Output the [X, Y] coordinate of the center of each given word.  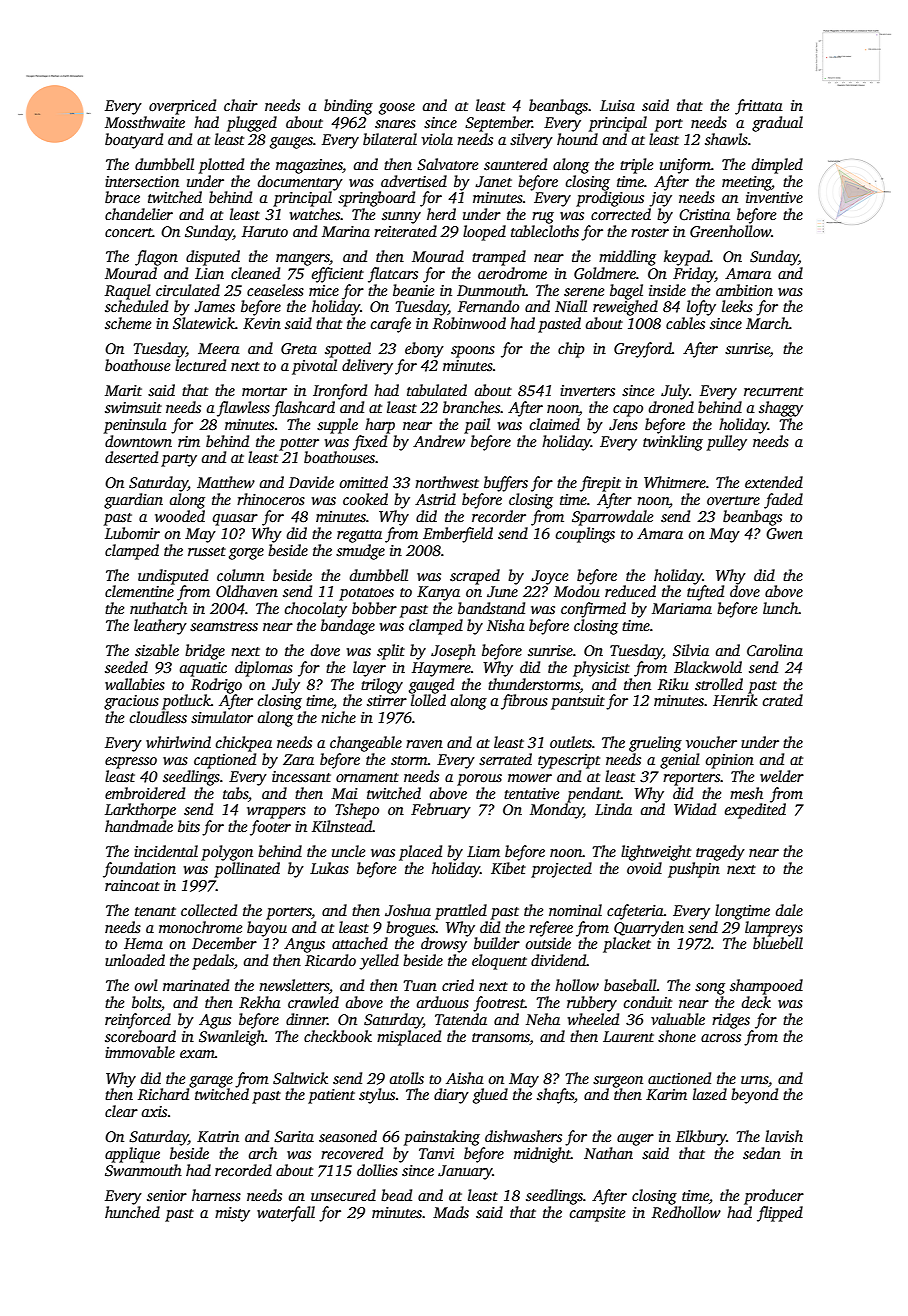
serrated [505, 759]
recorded [243, 1170]
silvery [531, 141]
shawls [726, 139]
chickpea [244, 744]
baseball [630, 985]
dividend [559, 960]
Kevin [262, 323]
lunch [781, 608]
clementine [139, 591]
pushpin [694, 870]
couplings [585, 535]
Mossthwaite [145, 122]
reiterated [405, 231]
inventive [774, 197]
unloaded [135, 960]
